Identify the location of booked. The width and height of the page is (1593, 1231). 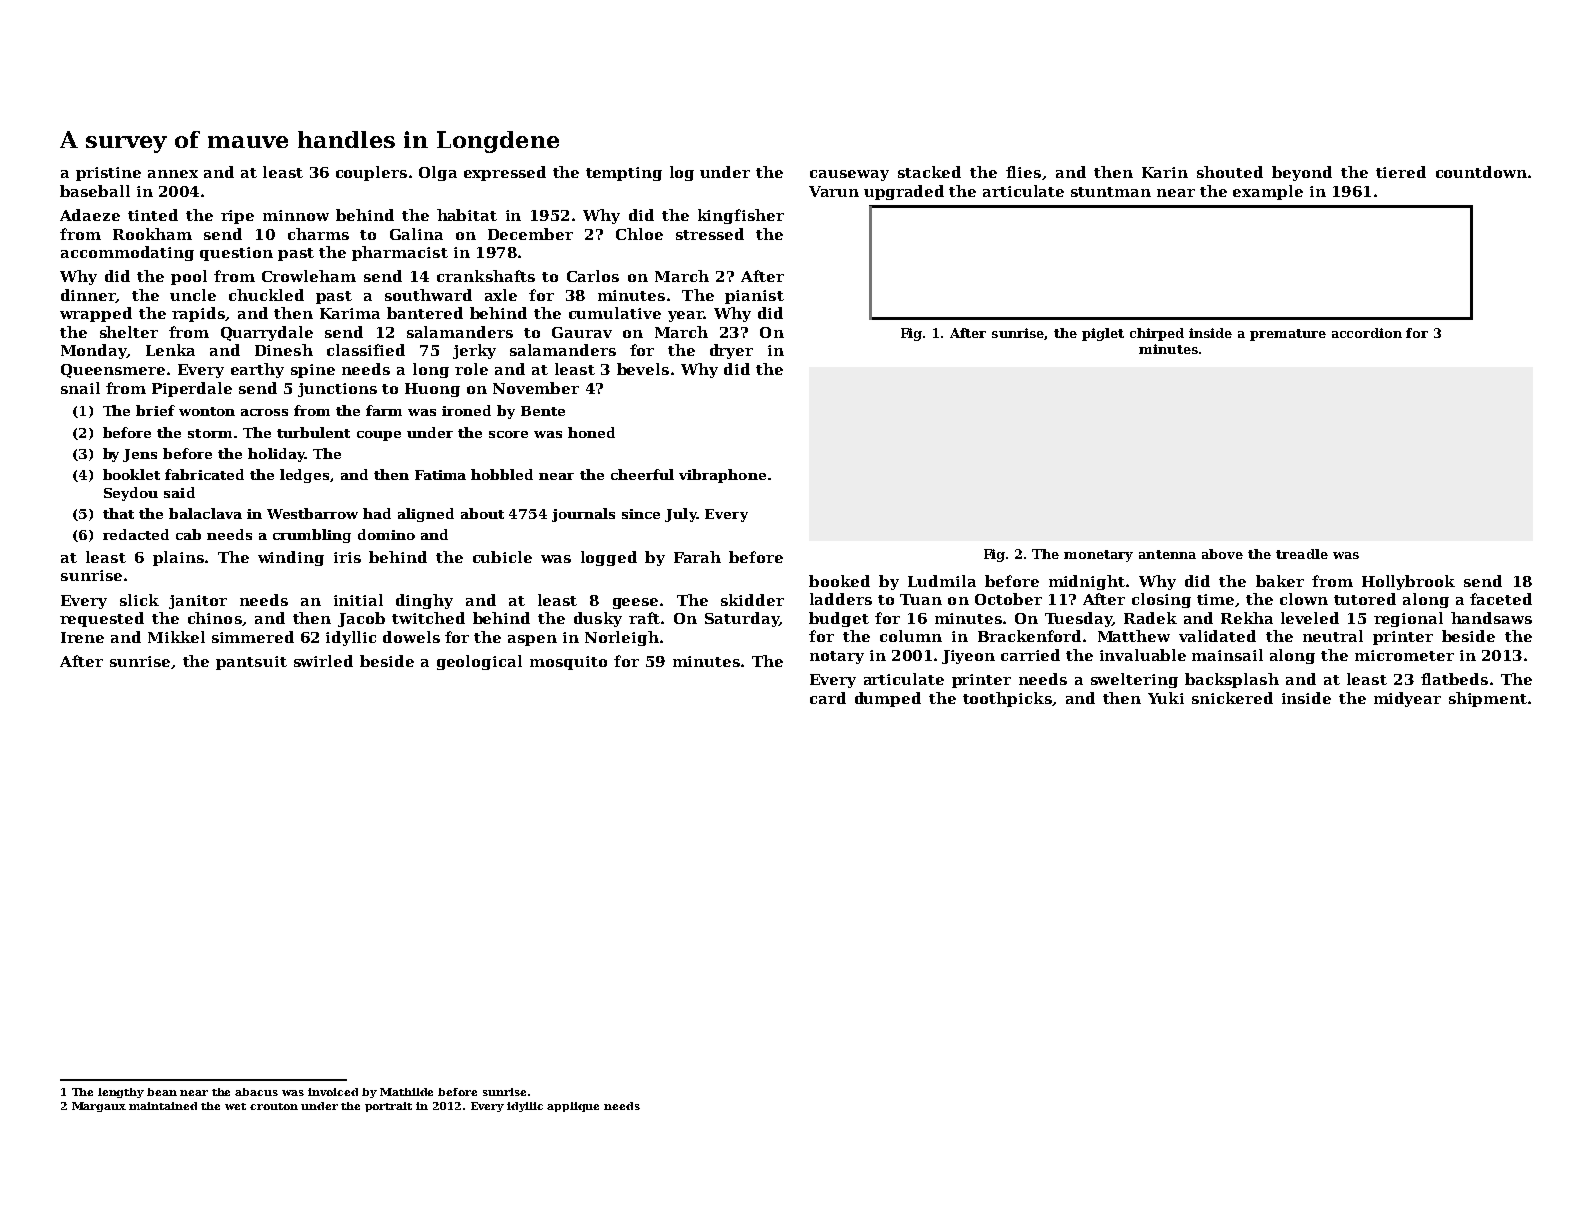
(839, 581).
